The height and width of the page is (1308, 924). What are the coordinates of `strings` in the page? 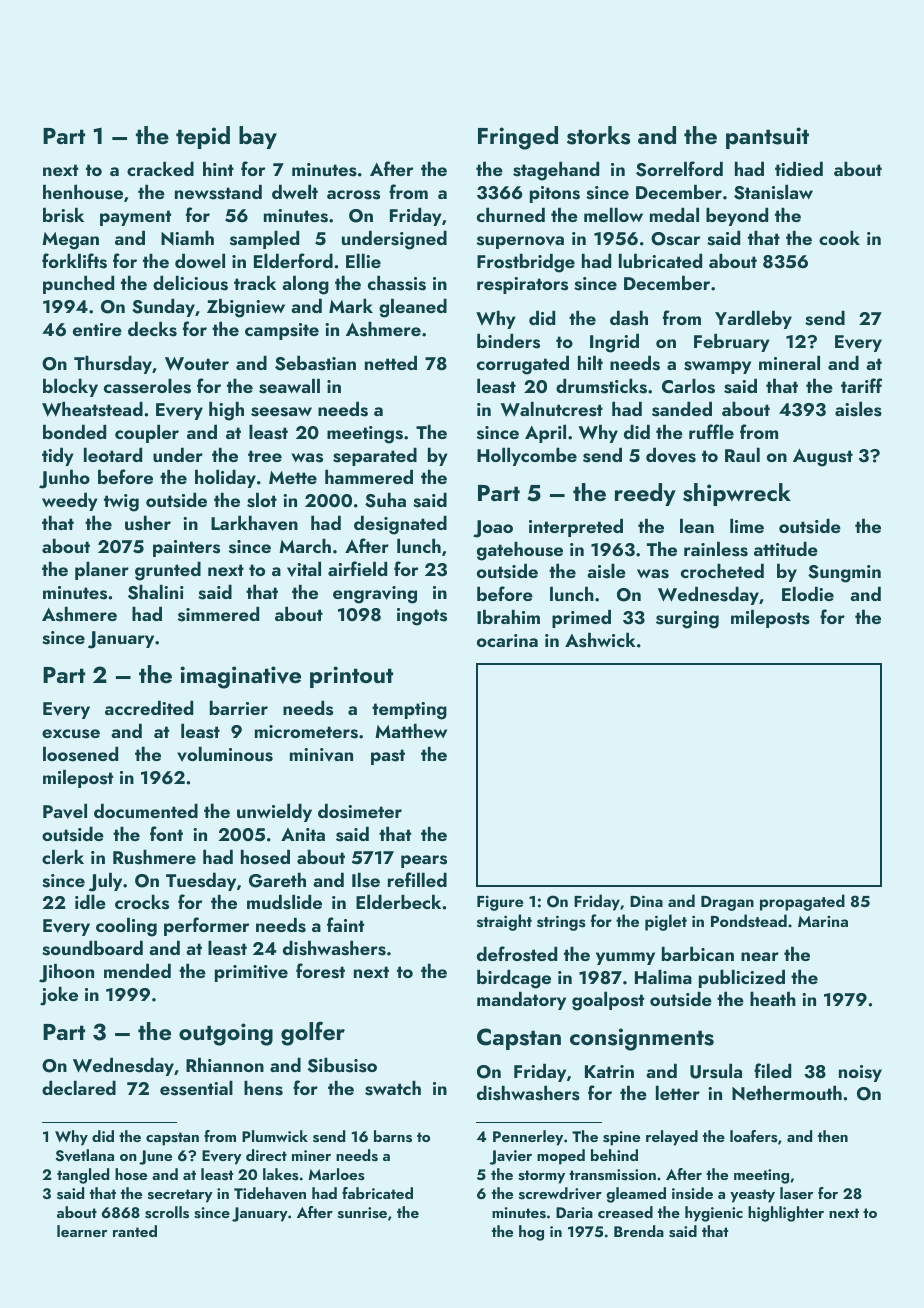 It's located at (561, 923).
